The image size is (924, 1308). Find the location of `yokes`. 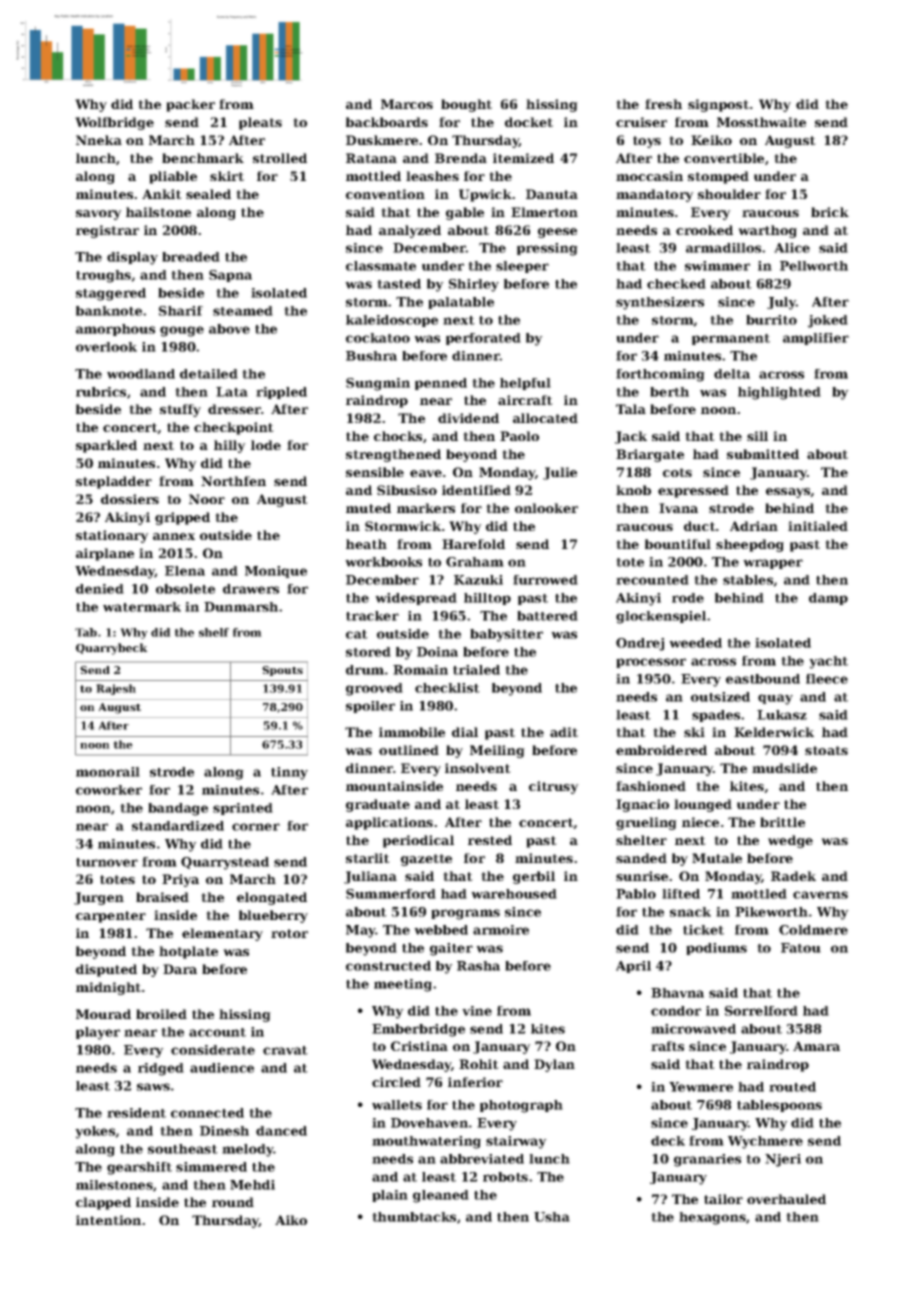

yokes is located at coordinates (95, 1132).
